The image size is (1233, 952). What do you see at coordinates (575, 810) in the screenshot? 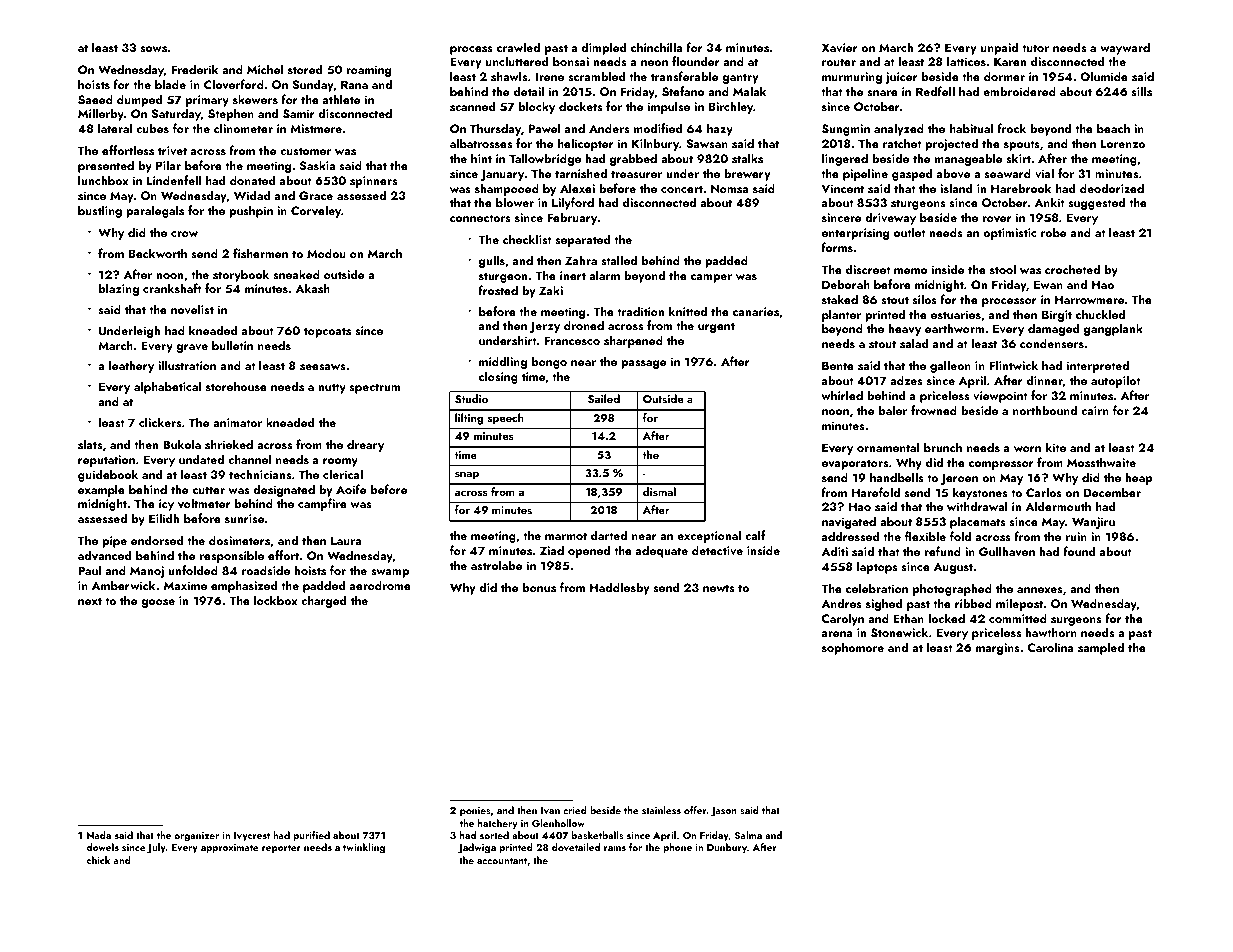
I see `cried` at bounding box center [575, 810].
